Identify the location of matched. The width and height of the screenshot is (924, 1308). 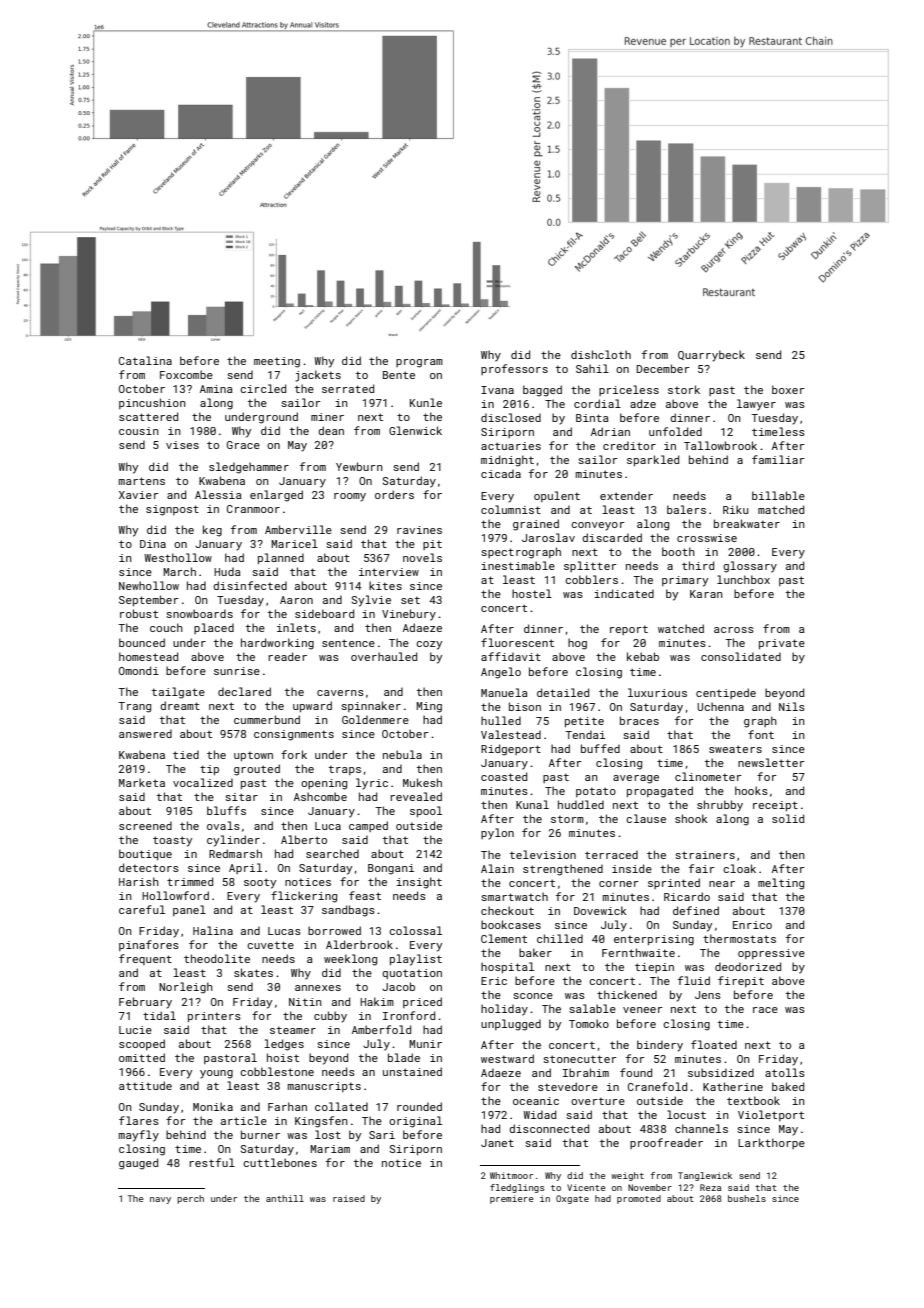
(781, 509).
